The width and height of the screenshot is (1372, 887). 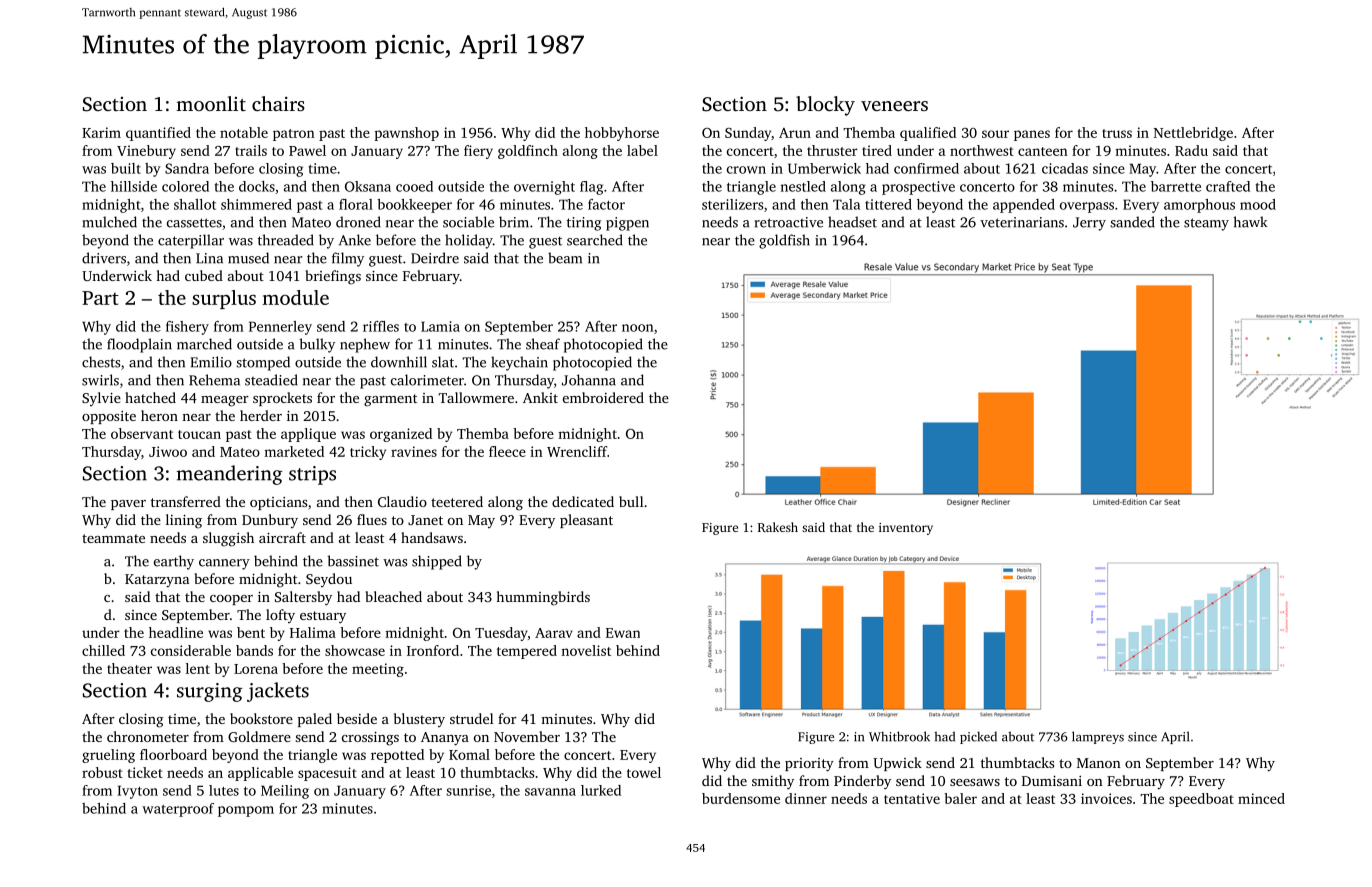 What do you see at coordinates (381, 326) in the screenshot?
I see `riffles` at bounding box center [381, 326].
